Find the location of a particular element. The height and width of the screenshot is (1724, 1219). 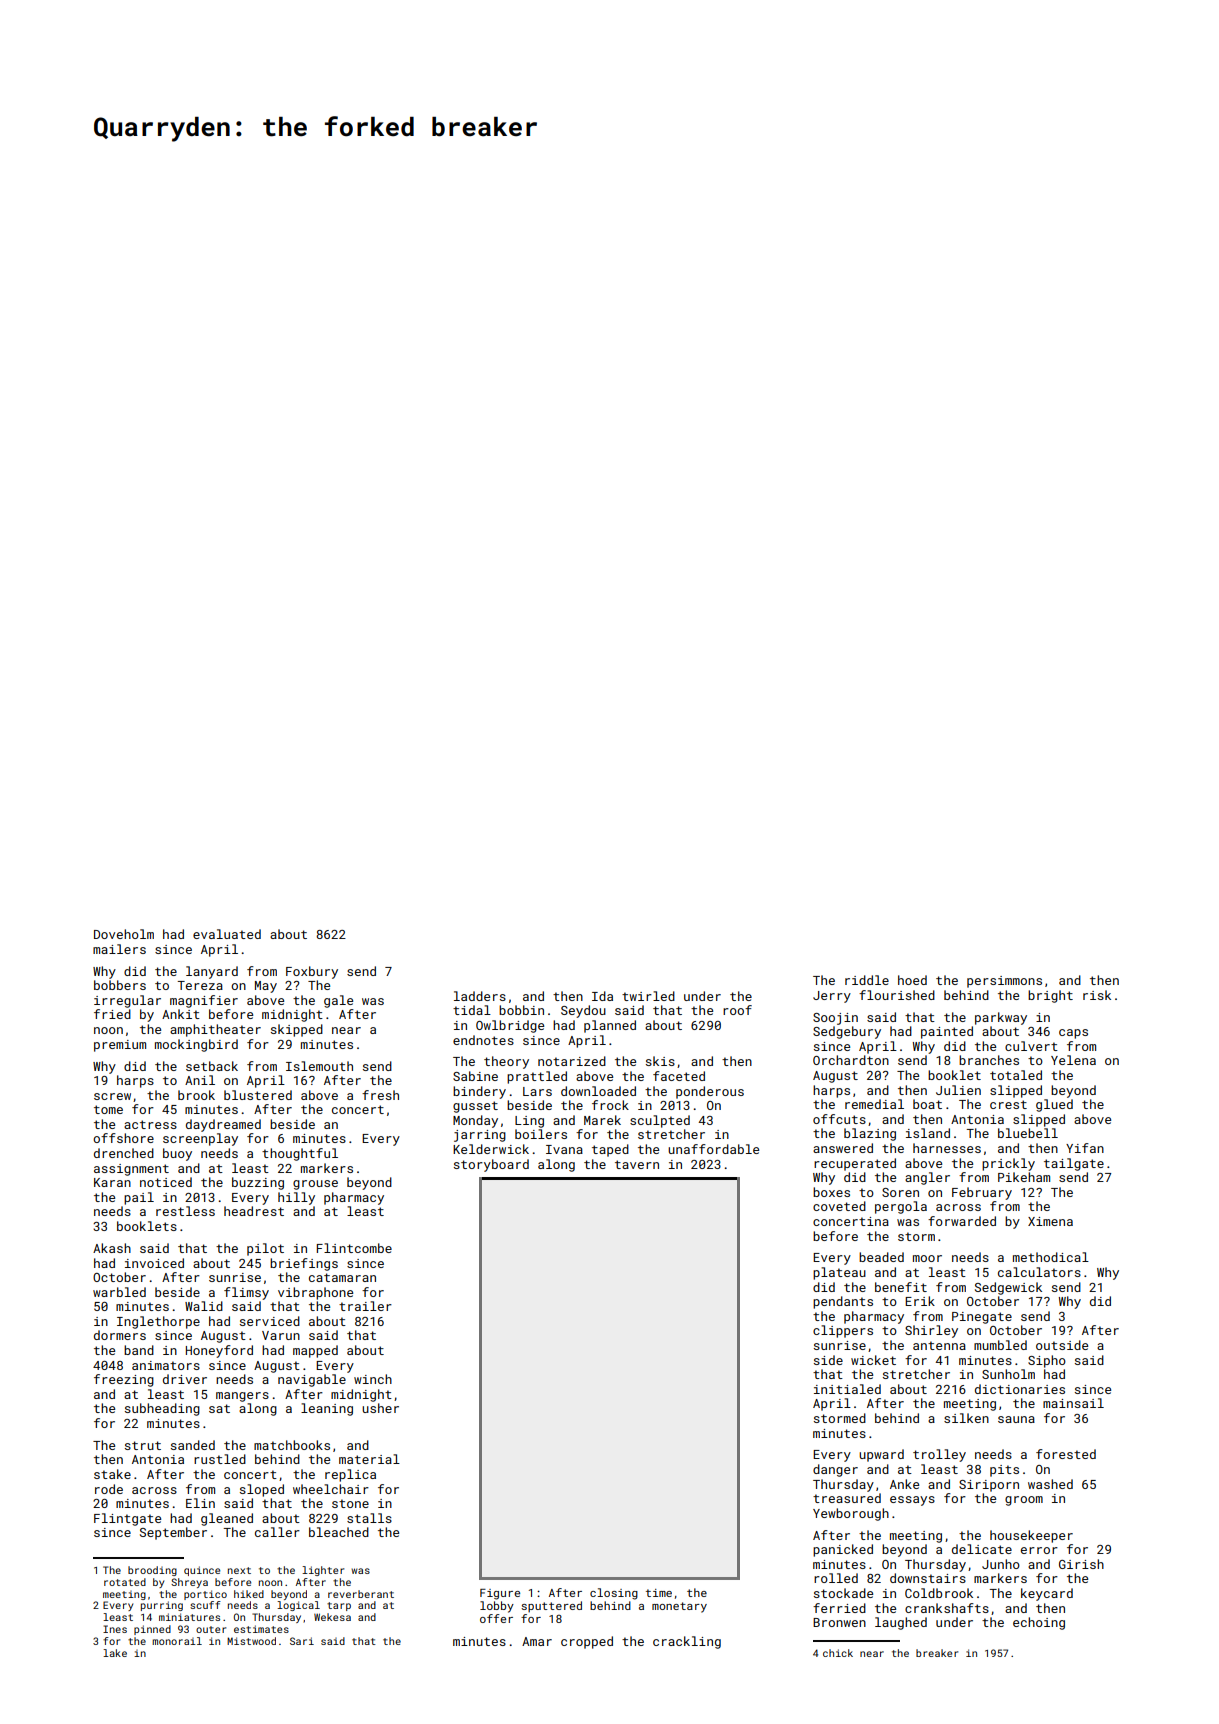

persimmons is located at coordinates (1004, 982).
